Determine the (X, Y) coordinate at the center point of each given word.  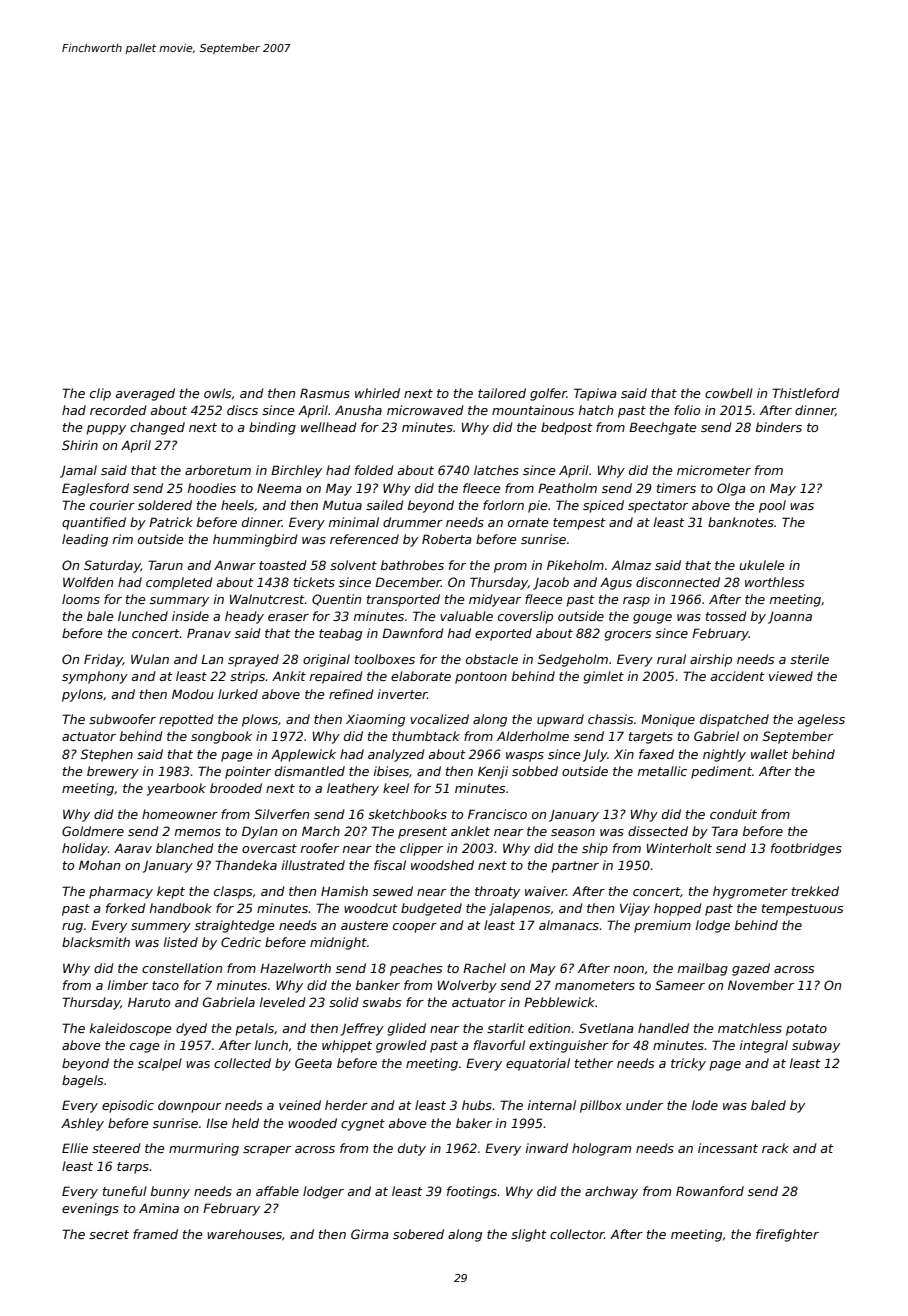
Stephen (107, 755)
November (761, 985)
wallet (769, 754)
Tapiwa (595, 394)
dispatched (734, 720)
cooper (415, 928)
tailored (502, 393)
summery (161, 928)
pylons (82, 695)
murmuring (204, 1149)
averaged (145, 394)
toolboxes (385, 659)
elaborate (421, 676)
